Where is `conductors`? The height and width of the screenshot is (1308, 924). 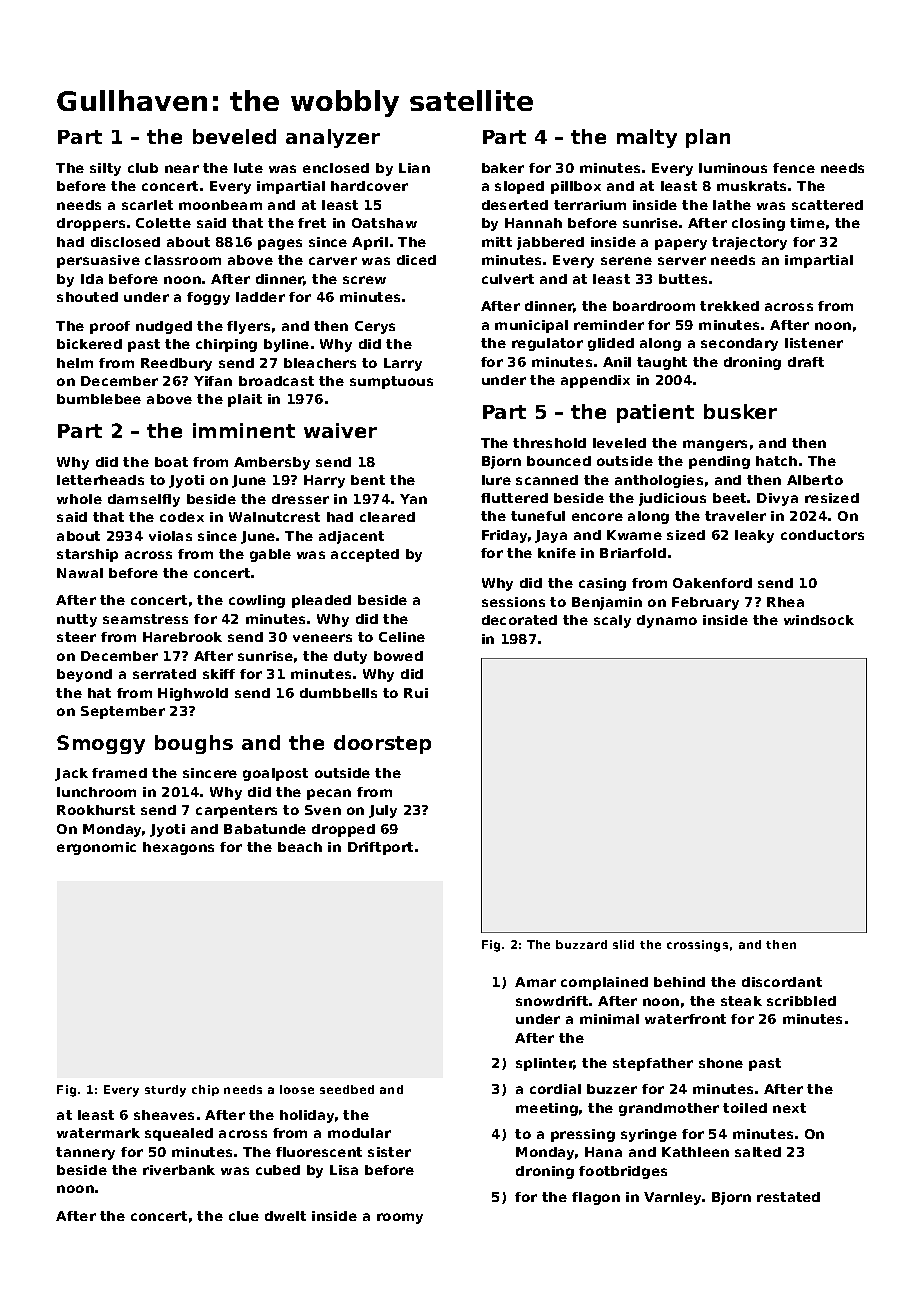 conductors is located at coordinates (822, 535).
